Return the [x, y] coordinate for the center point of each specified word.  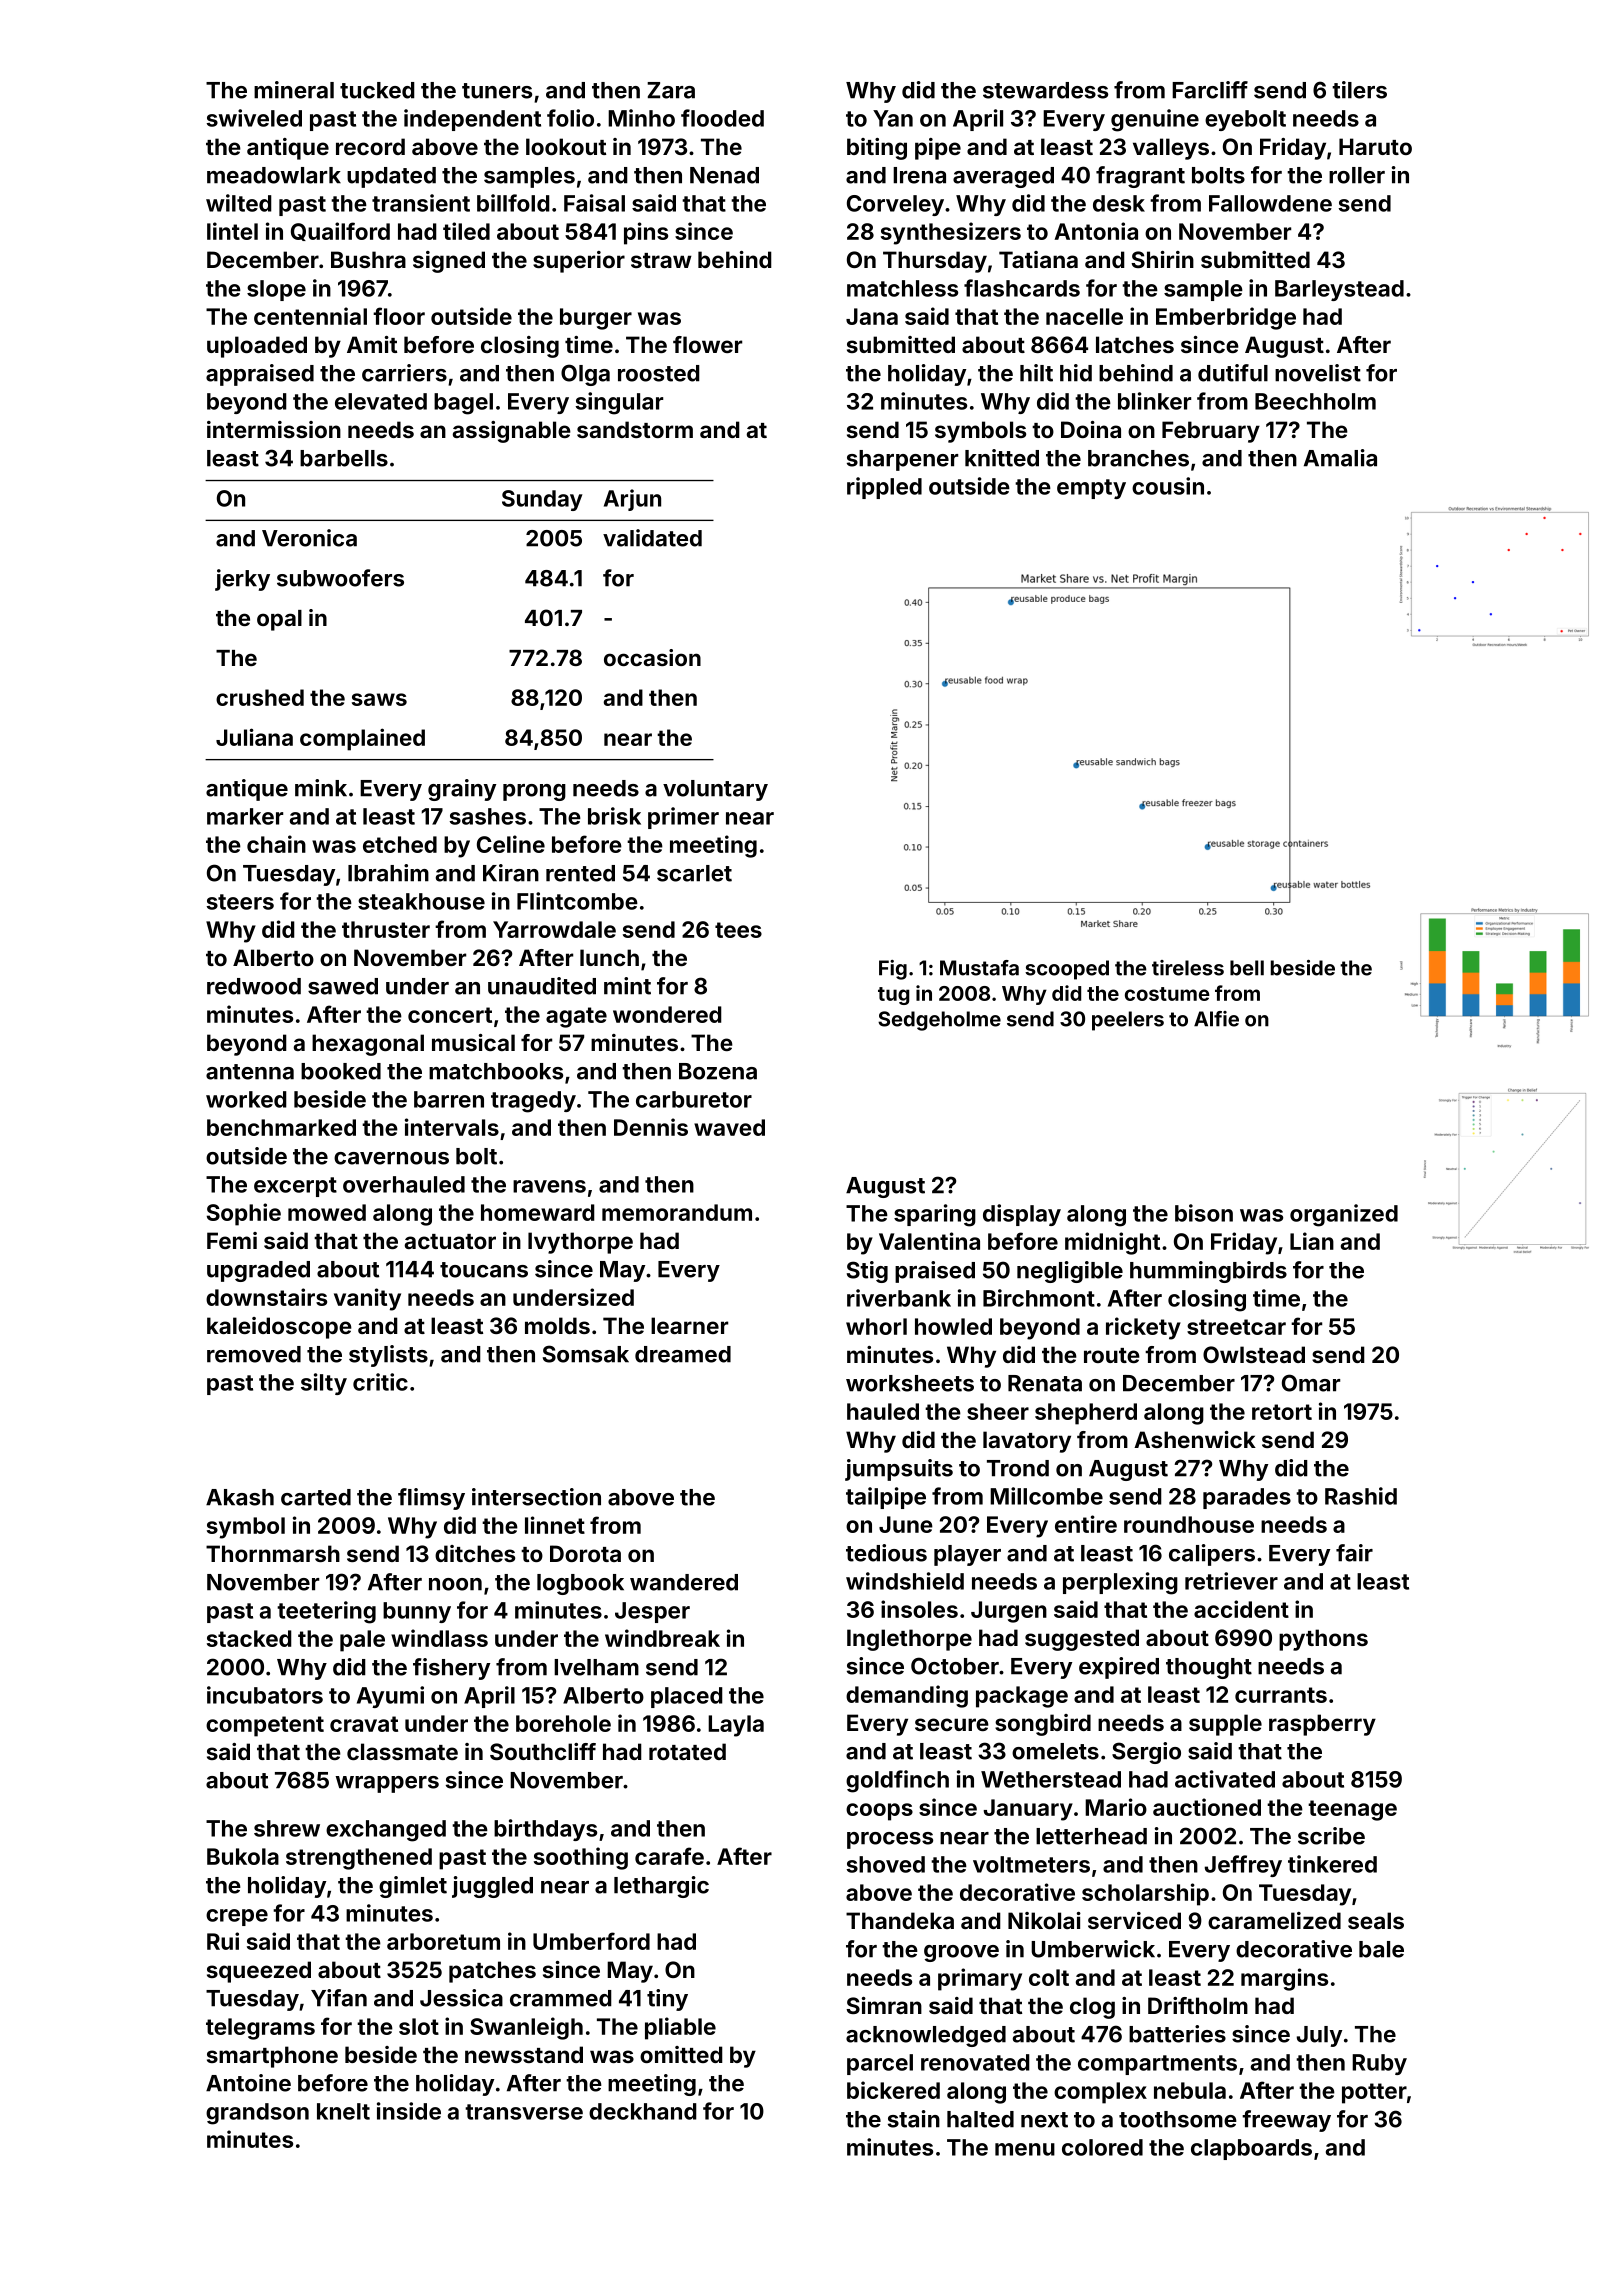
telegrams [260, 2029]
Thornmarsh [273, 1553]
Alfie [1216, 1019]
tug [894, 996]
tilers [1359, 90]
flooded [722, 118]
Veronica [309, 538]
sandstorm [635, 429]
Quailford [340, 231]
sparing [935, 1215]
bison [1204, 1213]
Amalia [1340, 458]
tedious [886, 1553]
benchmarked [281, 1127]
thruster [386, 929]
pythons [1323, 1640]
